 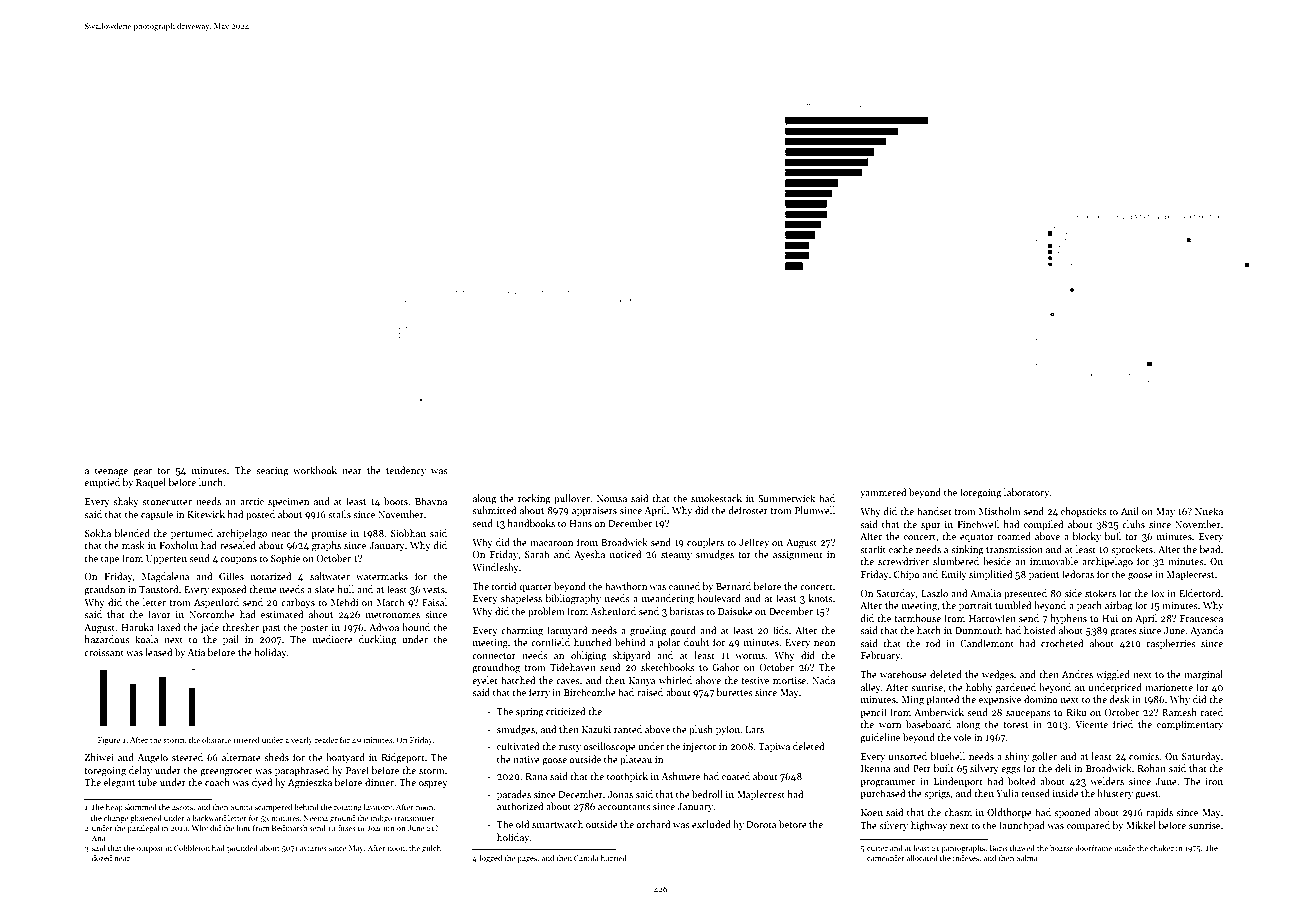 I want to click on obstacle, so click(x=216, y=740).
